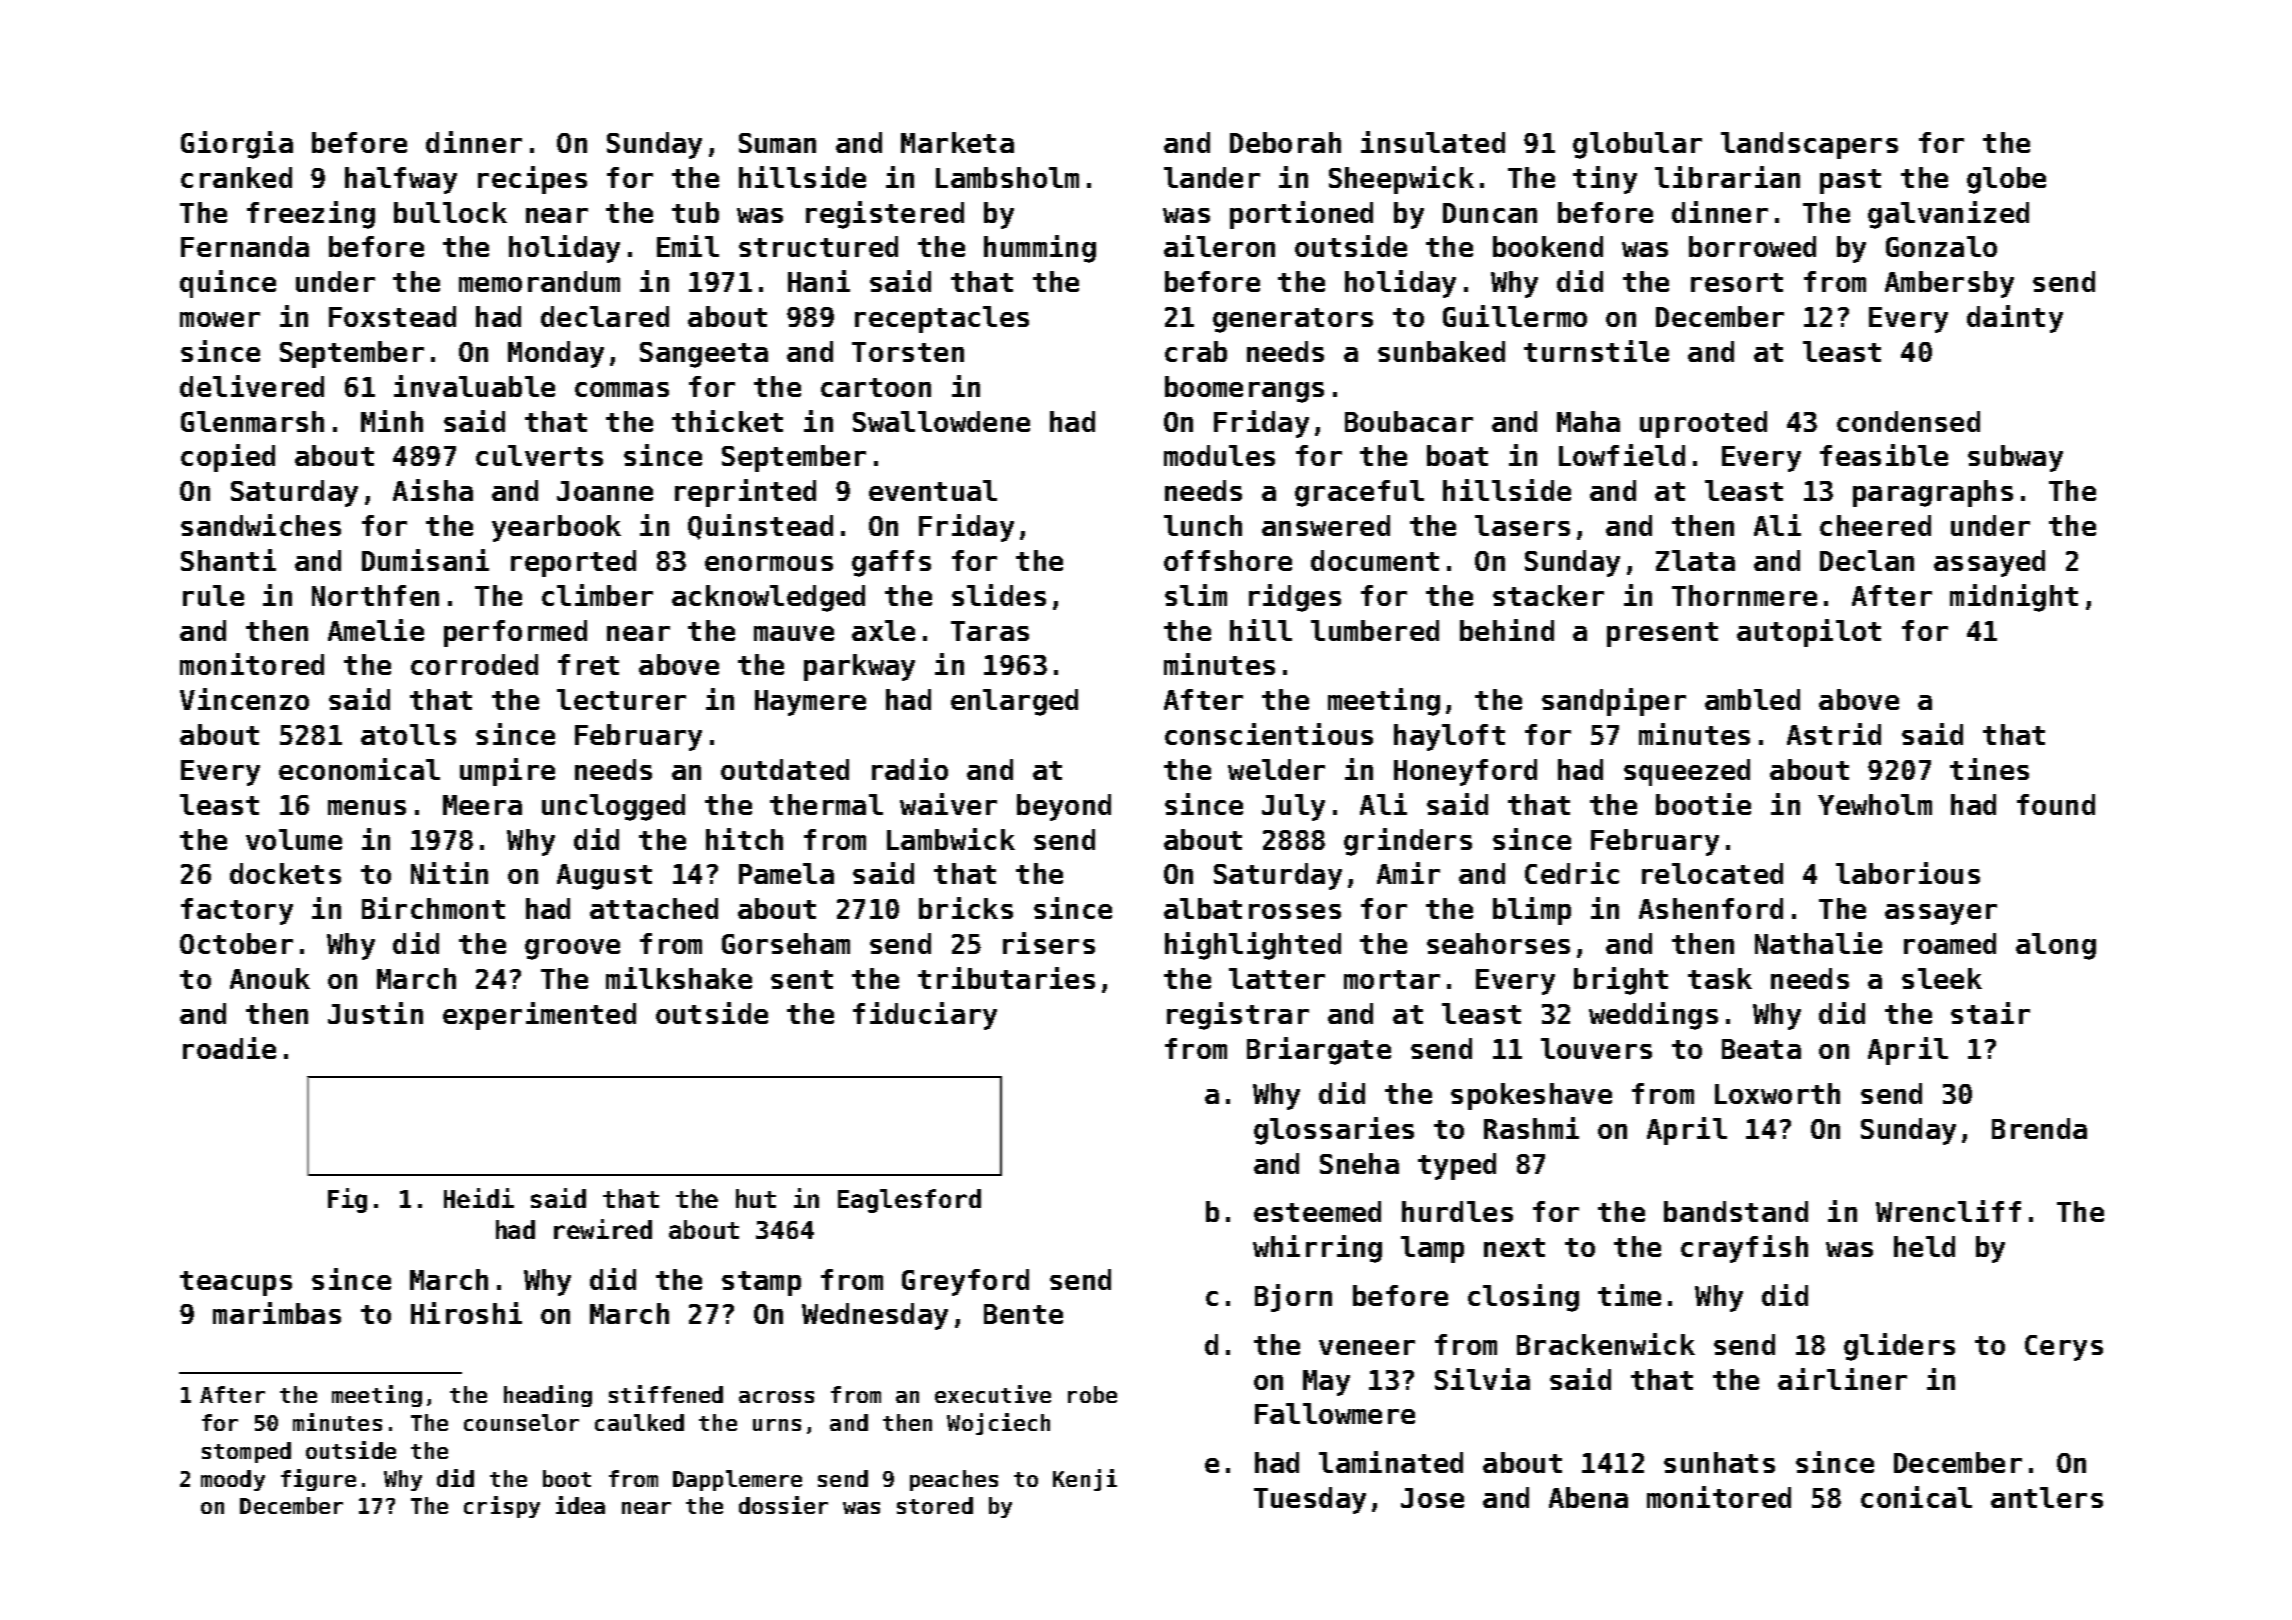 The height and width of the screenshot is (1620, 2292). I want to click on Honeyford, so click(1465, 772).
